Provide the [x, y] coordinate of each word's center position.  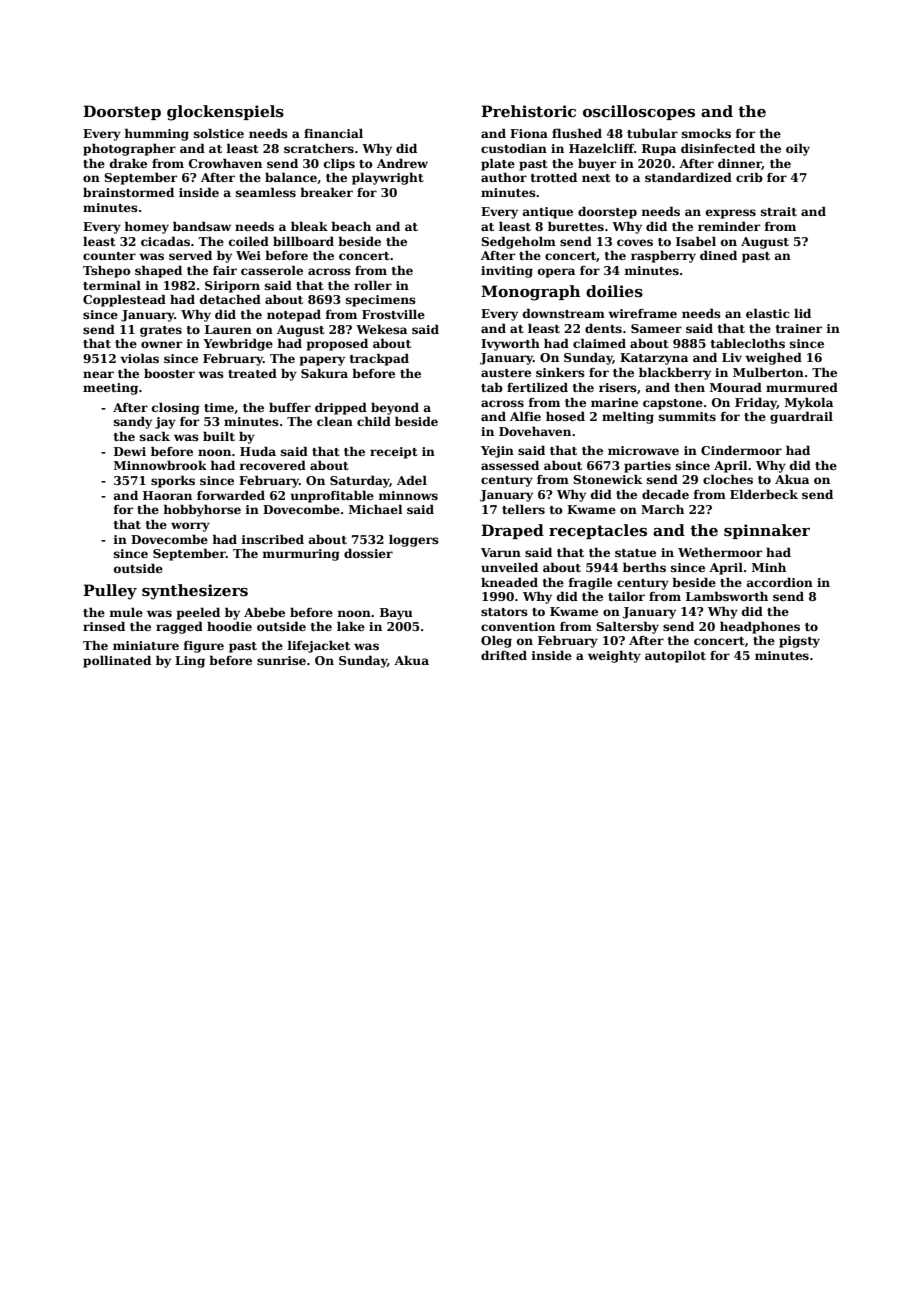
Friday [756, 403]
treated [252, 373]
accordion [780, 582]
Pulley [110, 592]
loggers [414, 540]
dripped [341, 408]
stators [504, 612]
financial [333, 133]
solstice [219, 133]
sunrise [281, 660]
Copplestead [124, 300]
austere [506, 373]
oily [798, 149]
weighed [773, 358]
